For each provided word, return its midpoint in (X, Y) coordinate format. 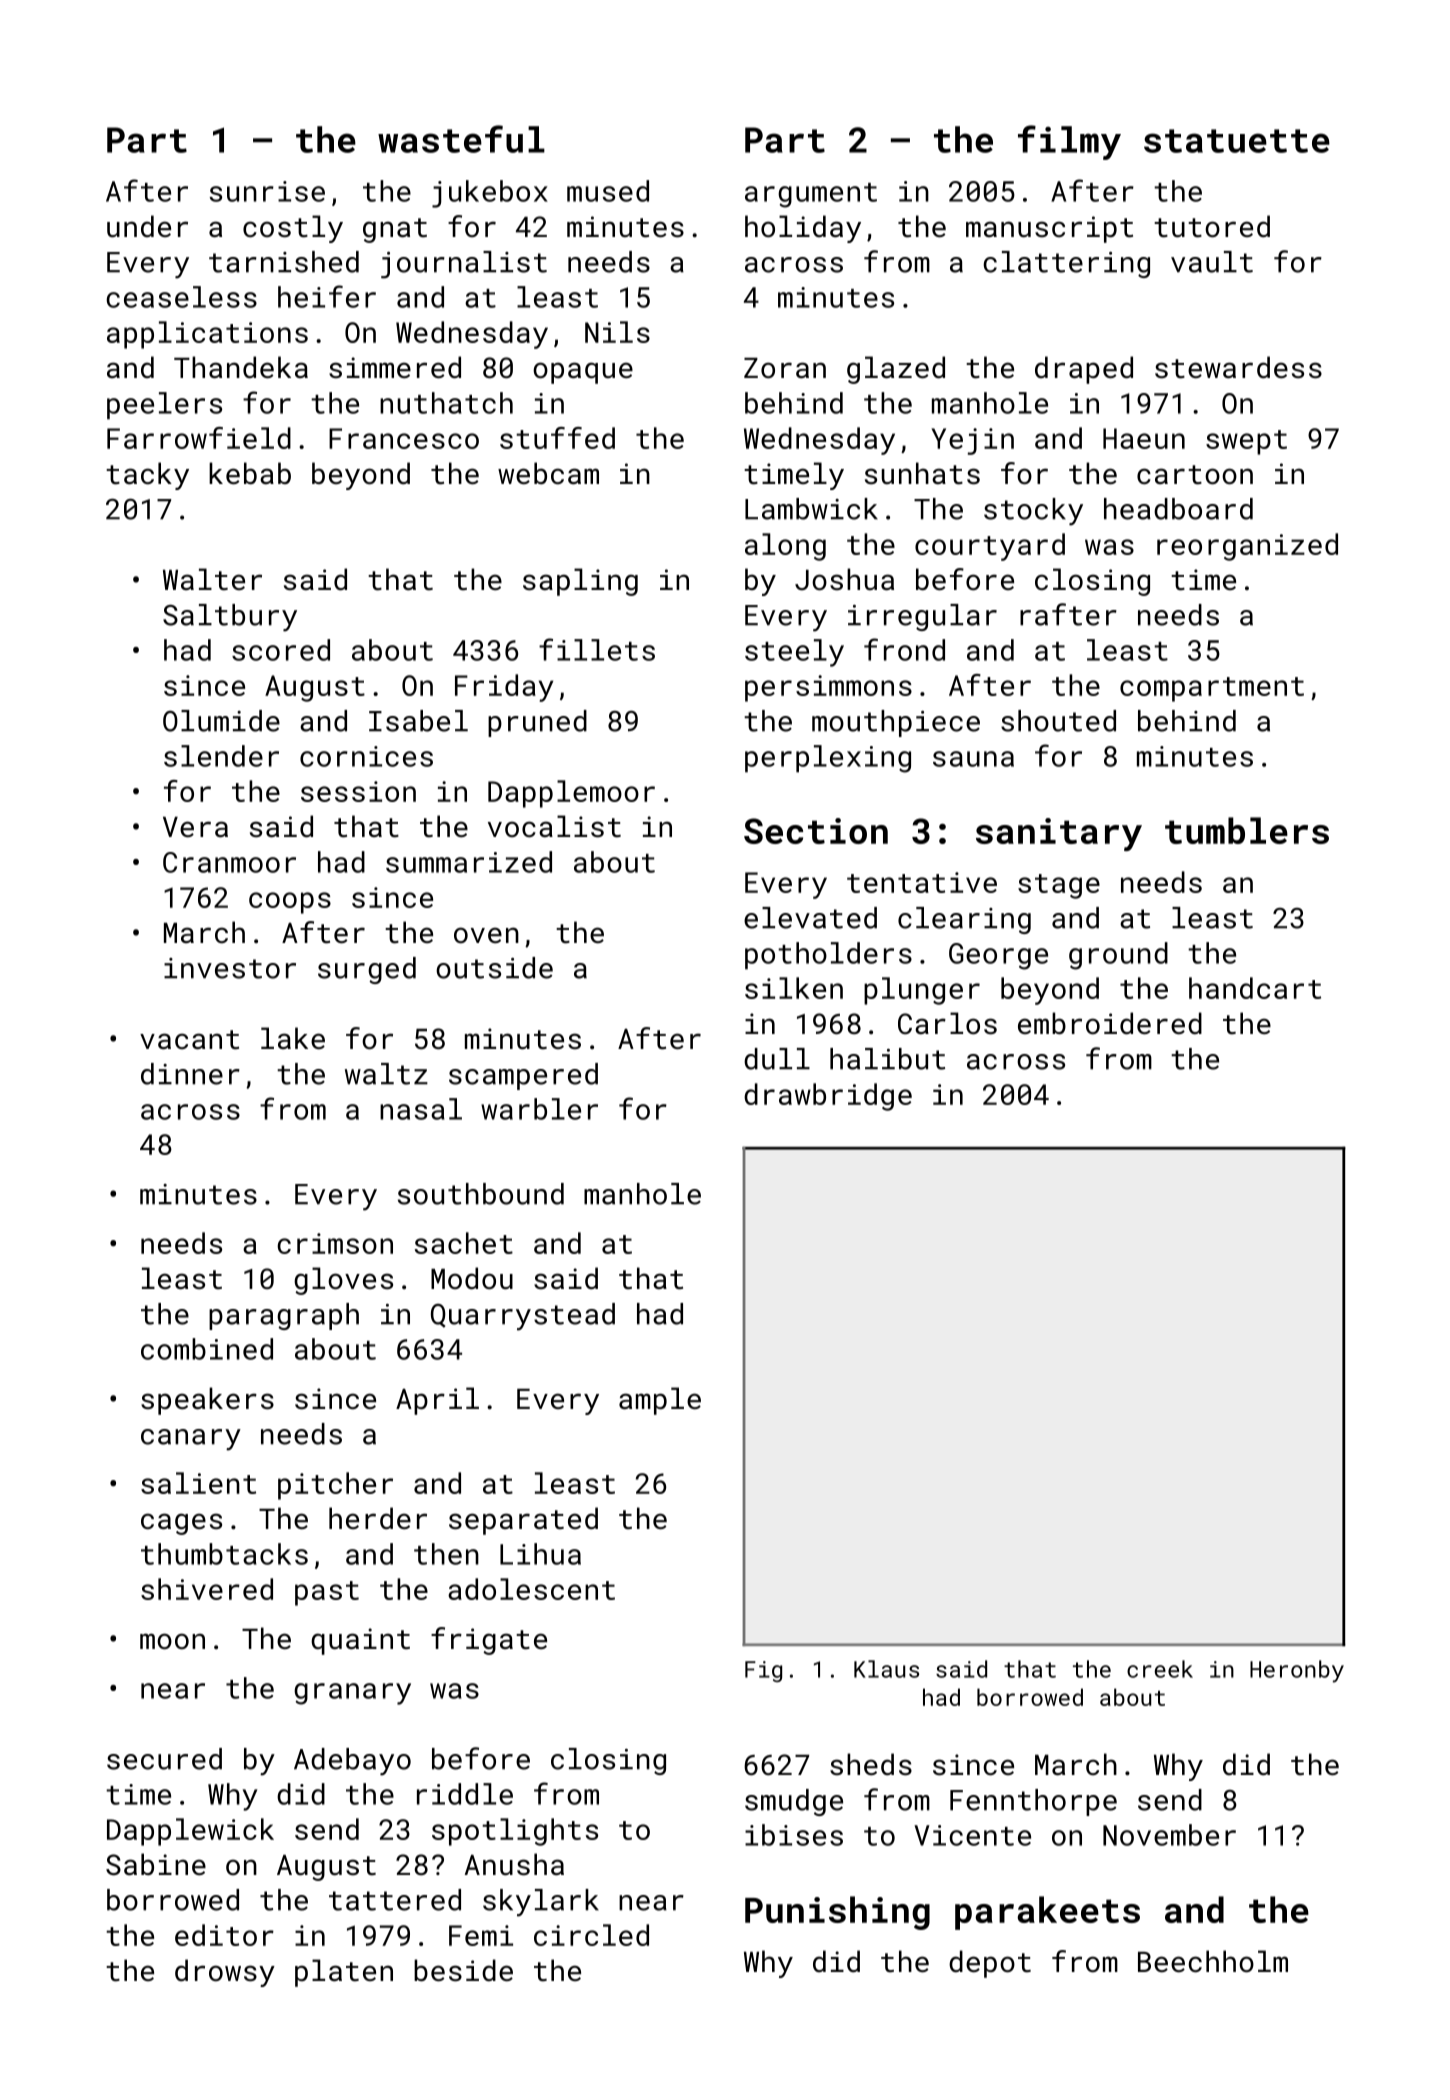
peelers (164, 406)
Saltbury (230, 618)
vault (1212, 262)
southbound (481, 1194)
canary (191, 1440)
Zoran (785, 368)
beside (463, 1970)
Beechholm (1213, 1961)
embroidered (1110, 1023)
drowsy (225, 1973)
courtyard (990, 547)
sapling (580, 582)
